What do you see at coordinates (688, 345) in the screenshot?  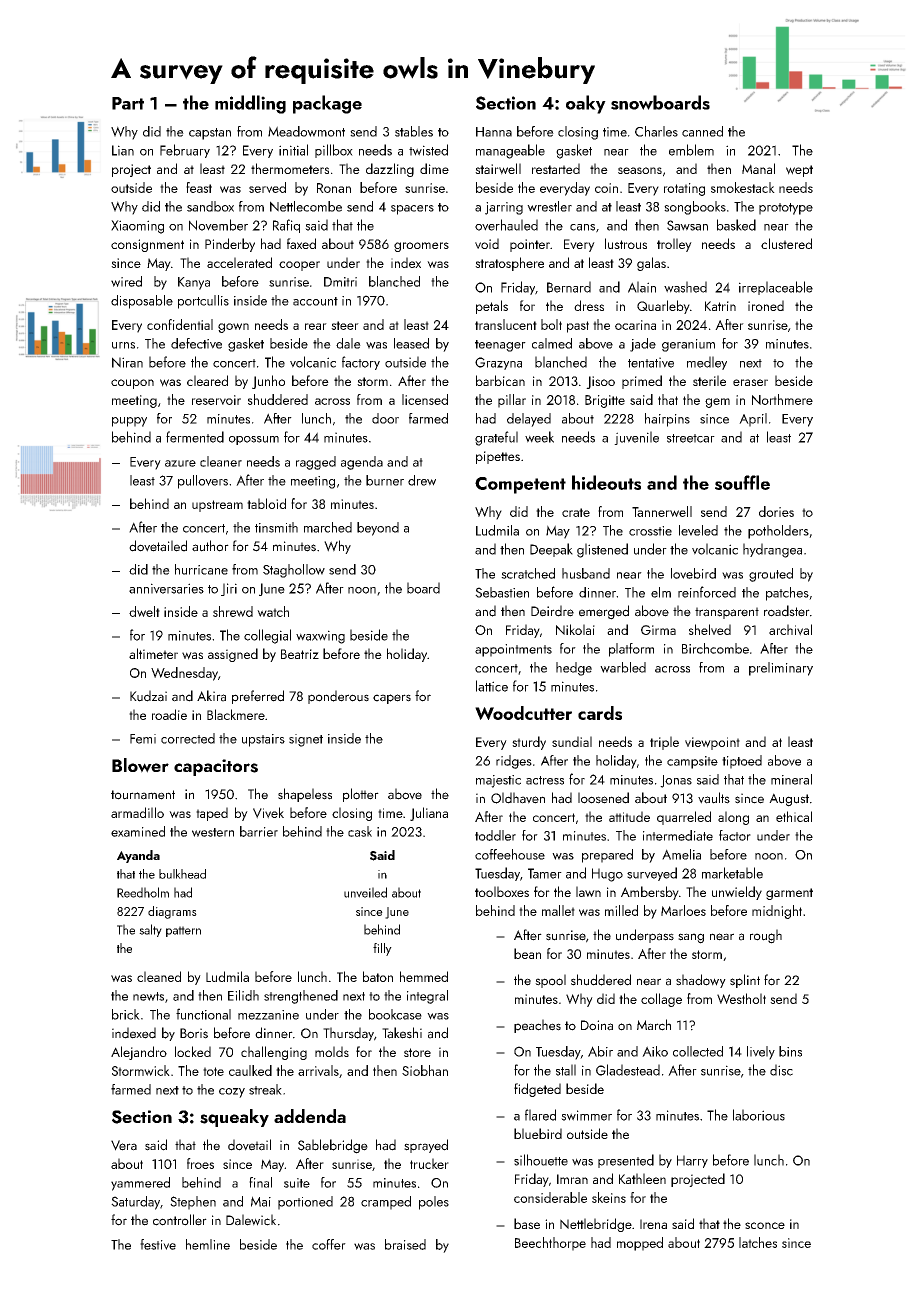 I see `geranium` at bounding box center [688, 345].
